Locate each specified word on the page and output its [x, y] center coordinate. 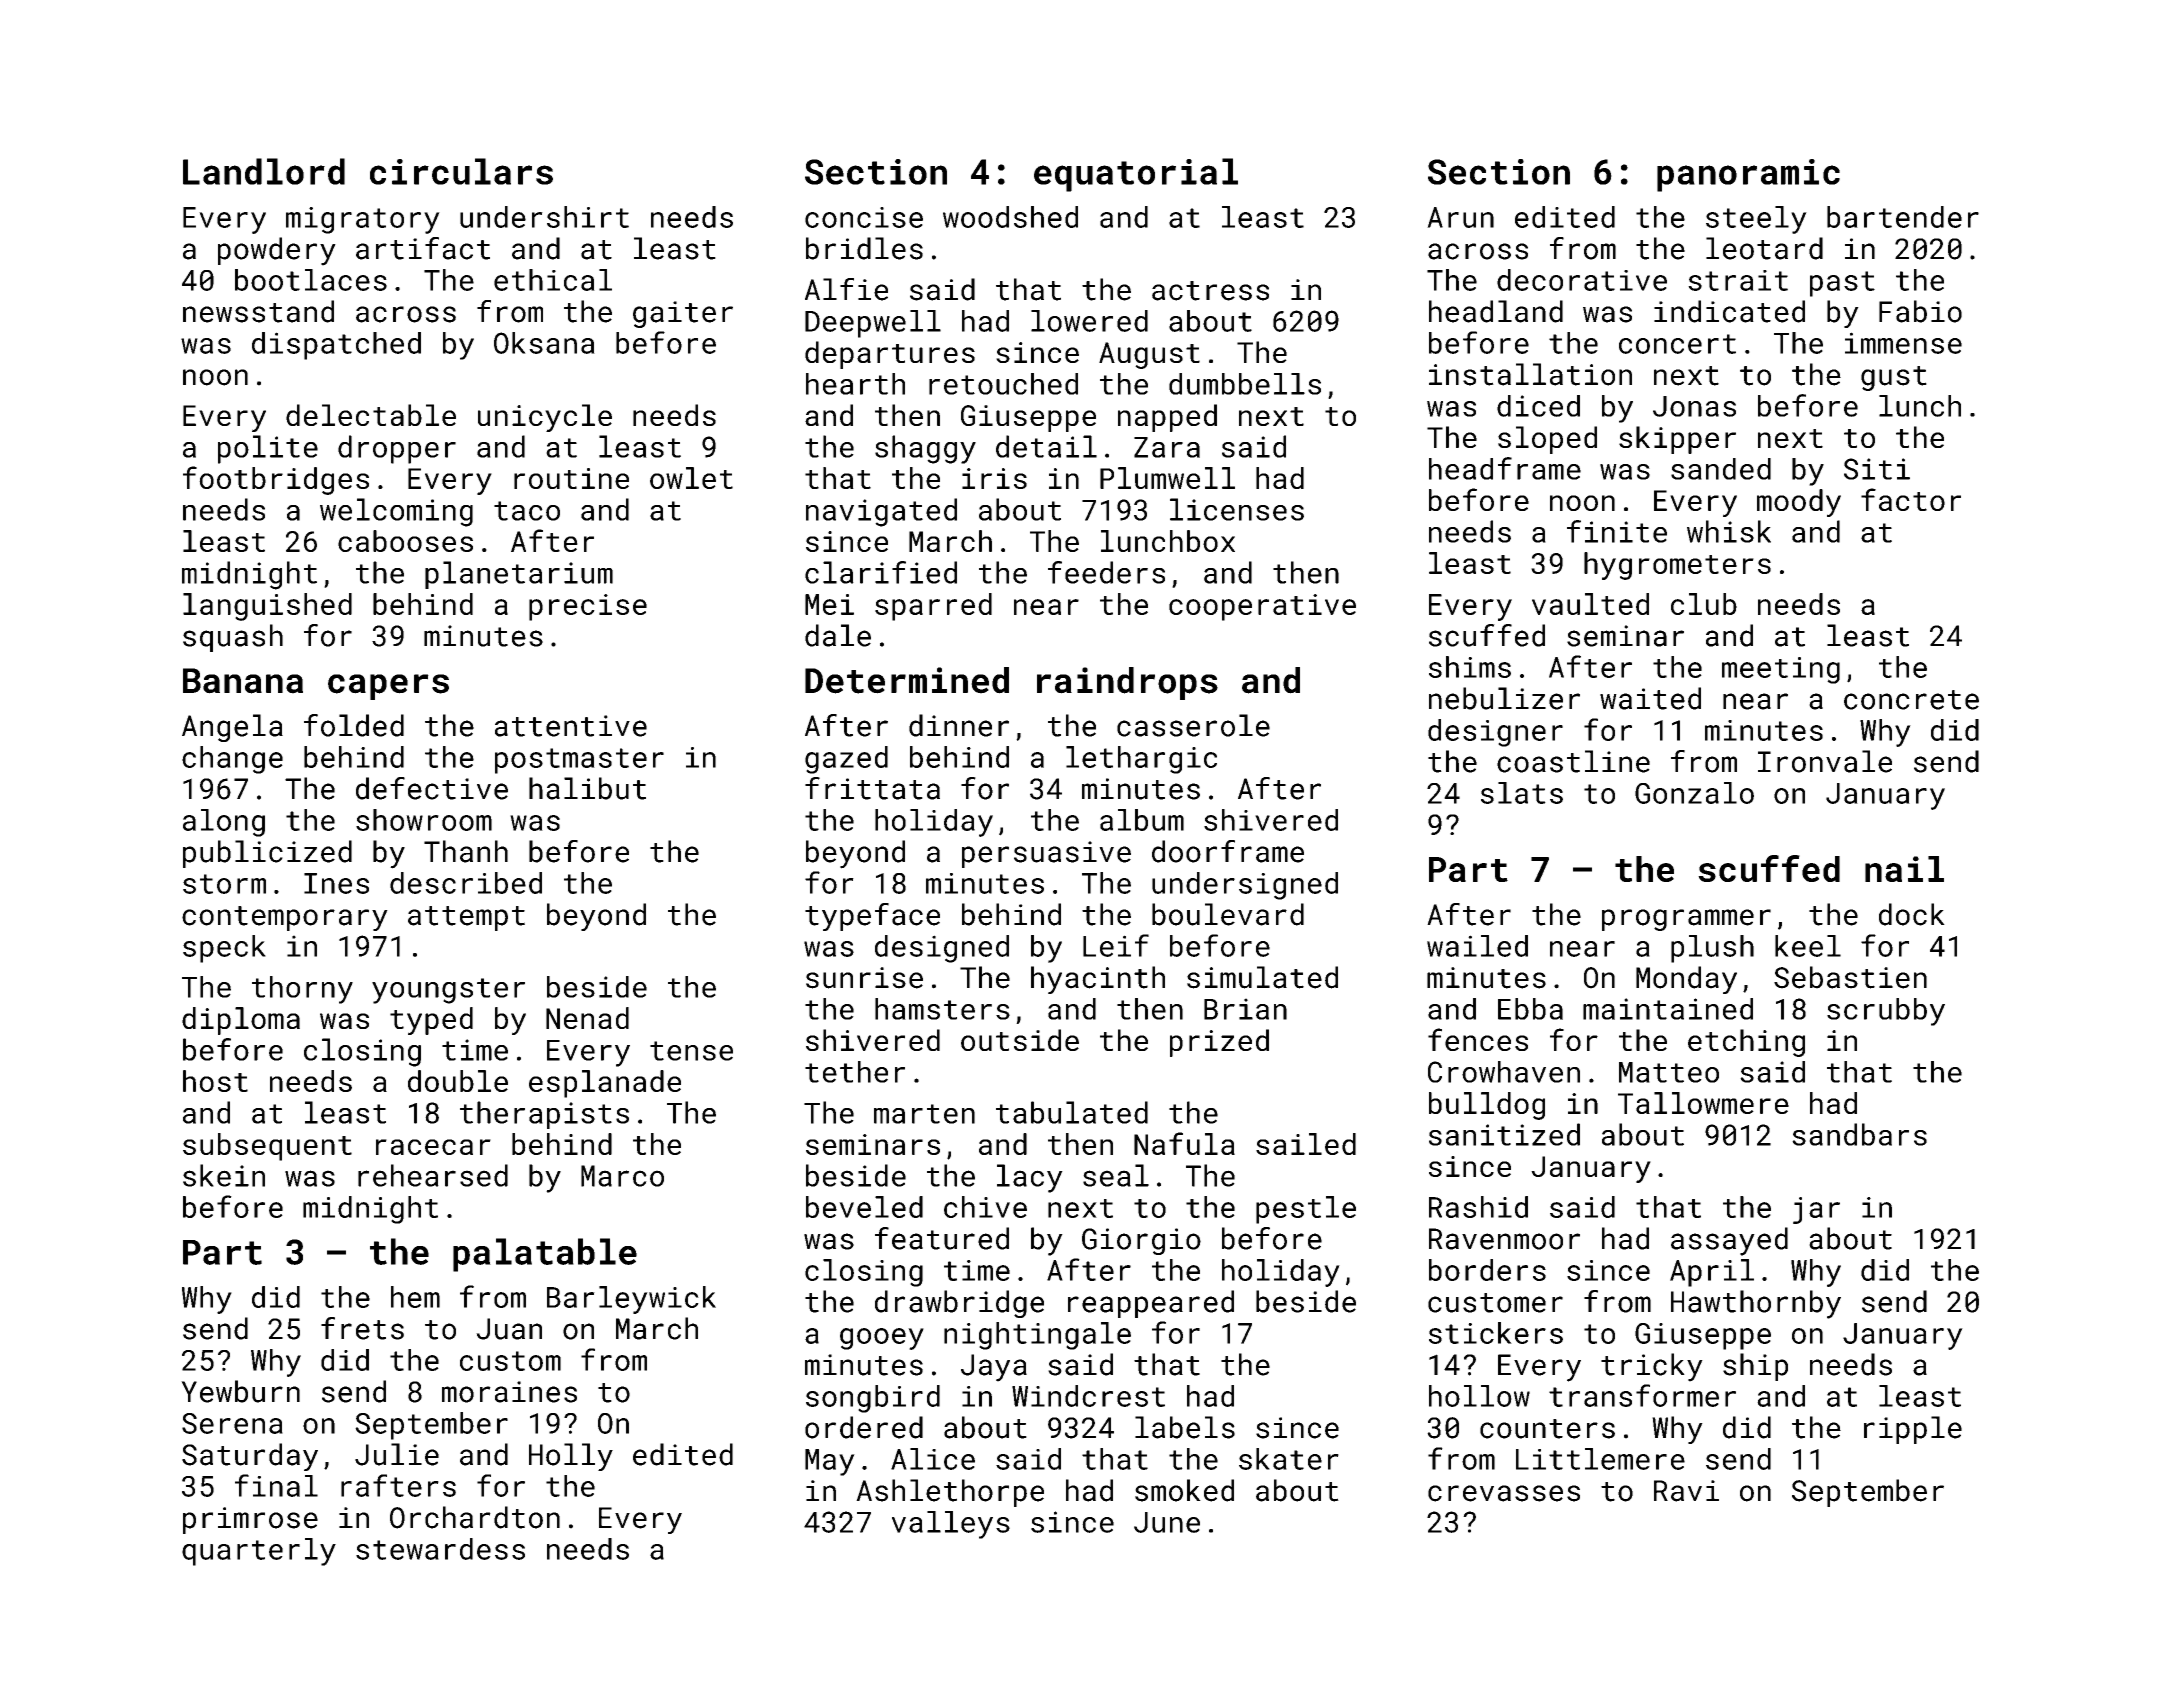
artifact [423, 248]
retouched [1003, 384]
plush [1712, 949]
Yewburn [240, 1391]
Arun [1460, 217]
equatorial [1136, 175]
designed [942, 949]
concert [1677, 344]
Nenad [587, 1018]
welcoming [396, 512]
